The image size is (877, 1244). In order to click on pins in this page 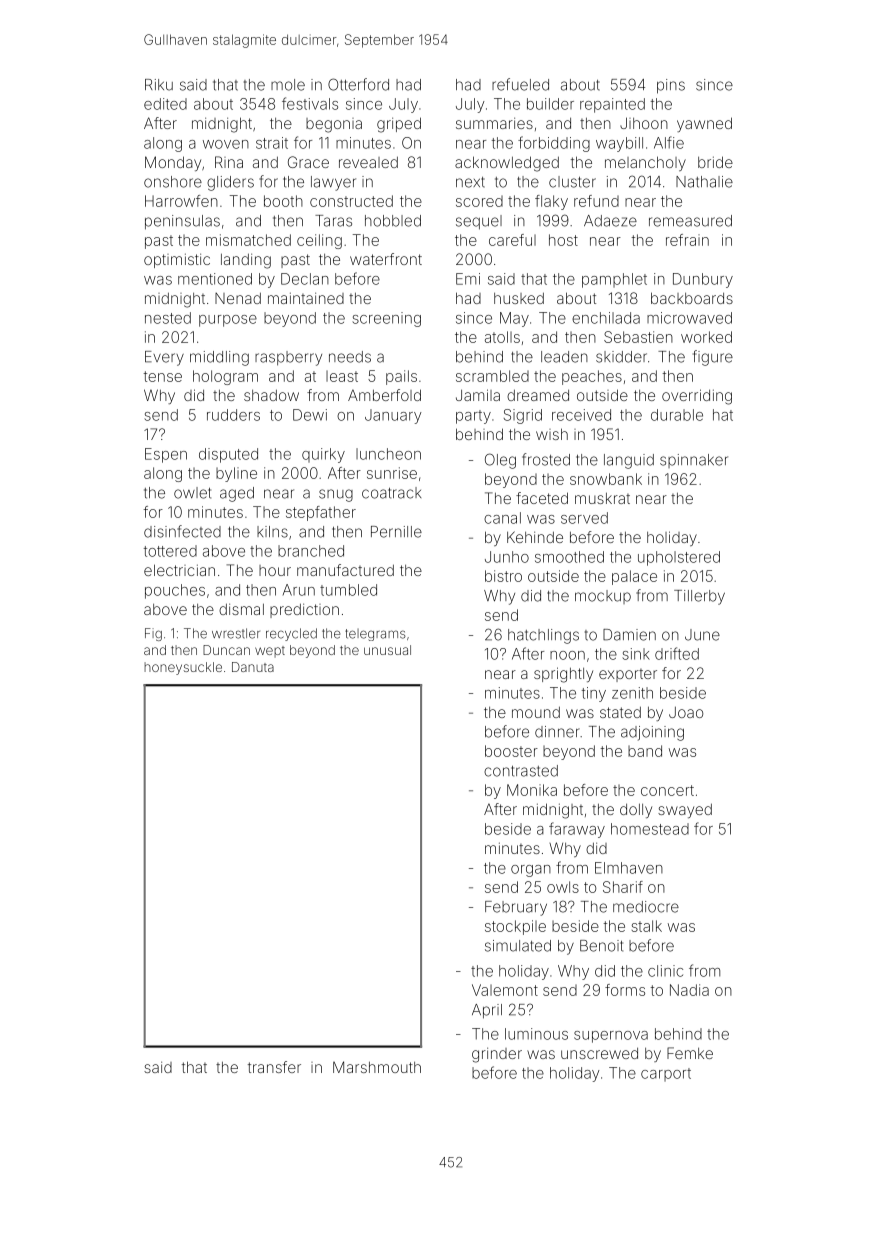, I will do `click(671, 86)`.
